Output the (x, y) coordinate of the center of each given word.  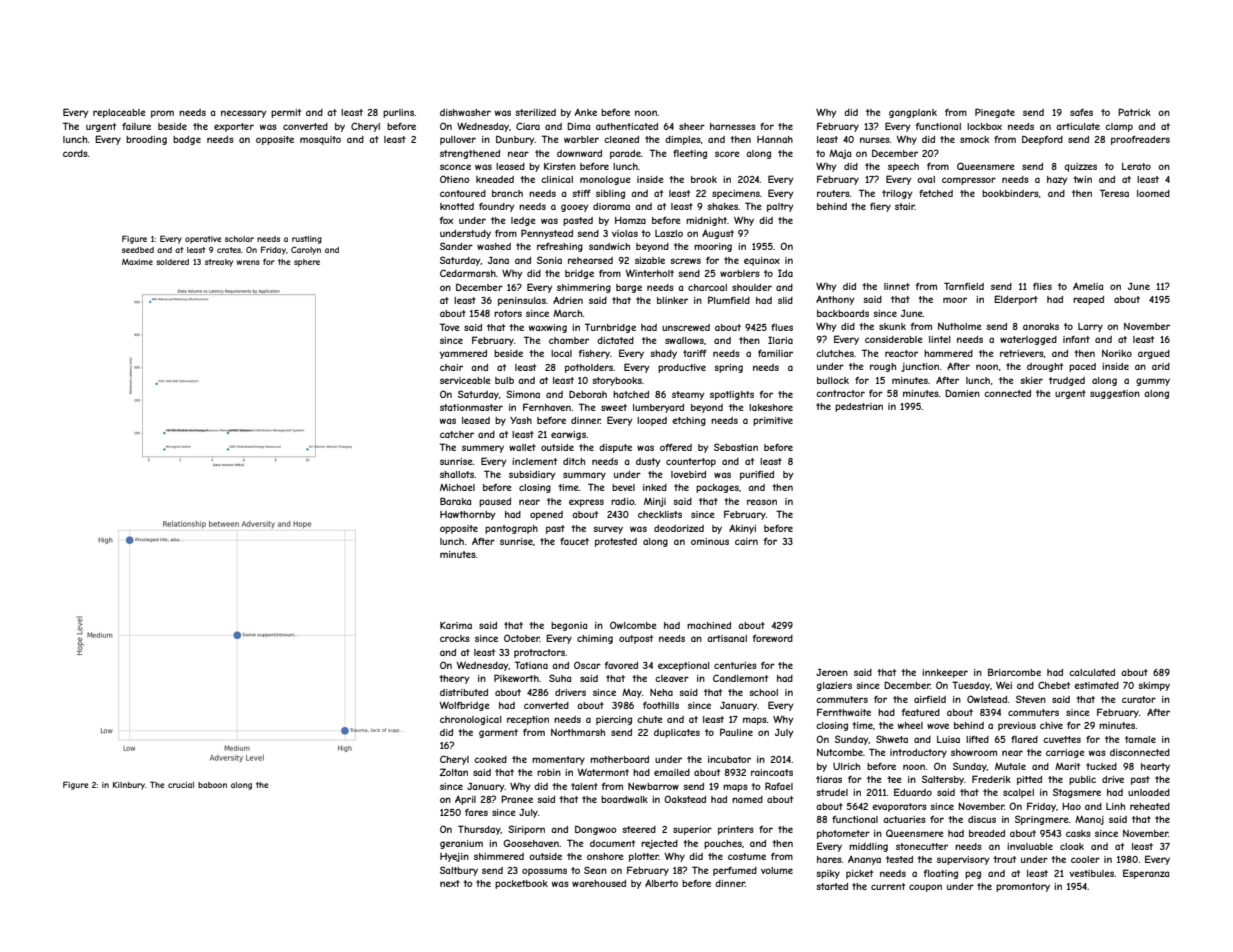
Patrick (1134, 112)
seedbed (138, 250)
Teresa (1114, 193)
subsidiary (532, 475)
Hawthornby (468, 515)
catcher (457, 434)
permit (286, 113)
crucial (181, 785)
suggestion (1115, 394)
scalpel (1018, 793)
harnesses (733, 126)
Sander (456, 246)
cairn (746, 541)
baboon (212, 785)
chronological (470, 720)
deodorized (679, 528)
